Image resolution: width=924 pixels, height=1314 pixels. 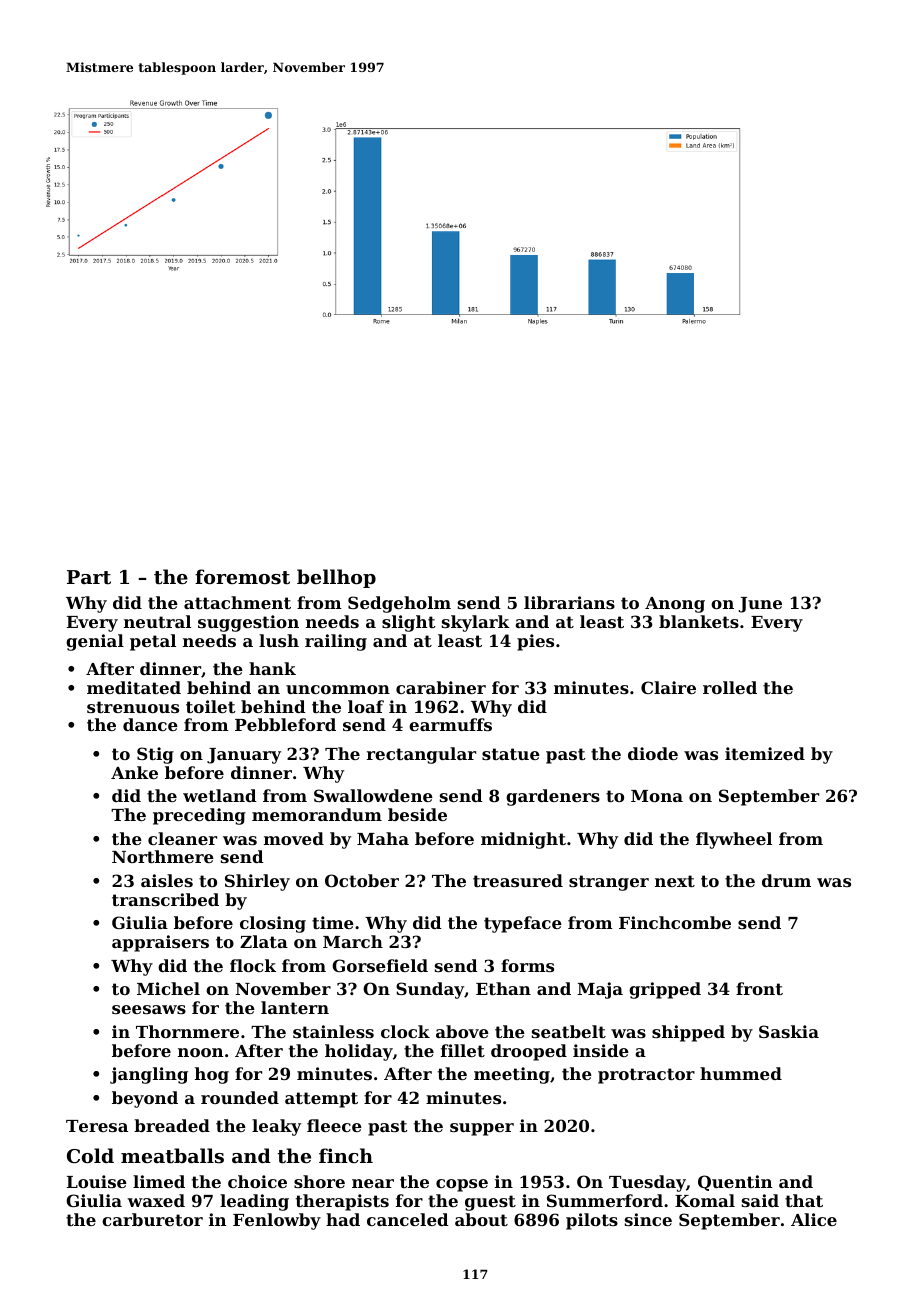 I want to click on Sedgeholm, so click(x=399, y=604).
